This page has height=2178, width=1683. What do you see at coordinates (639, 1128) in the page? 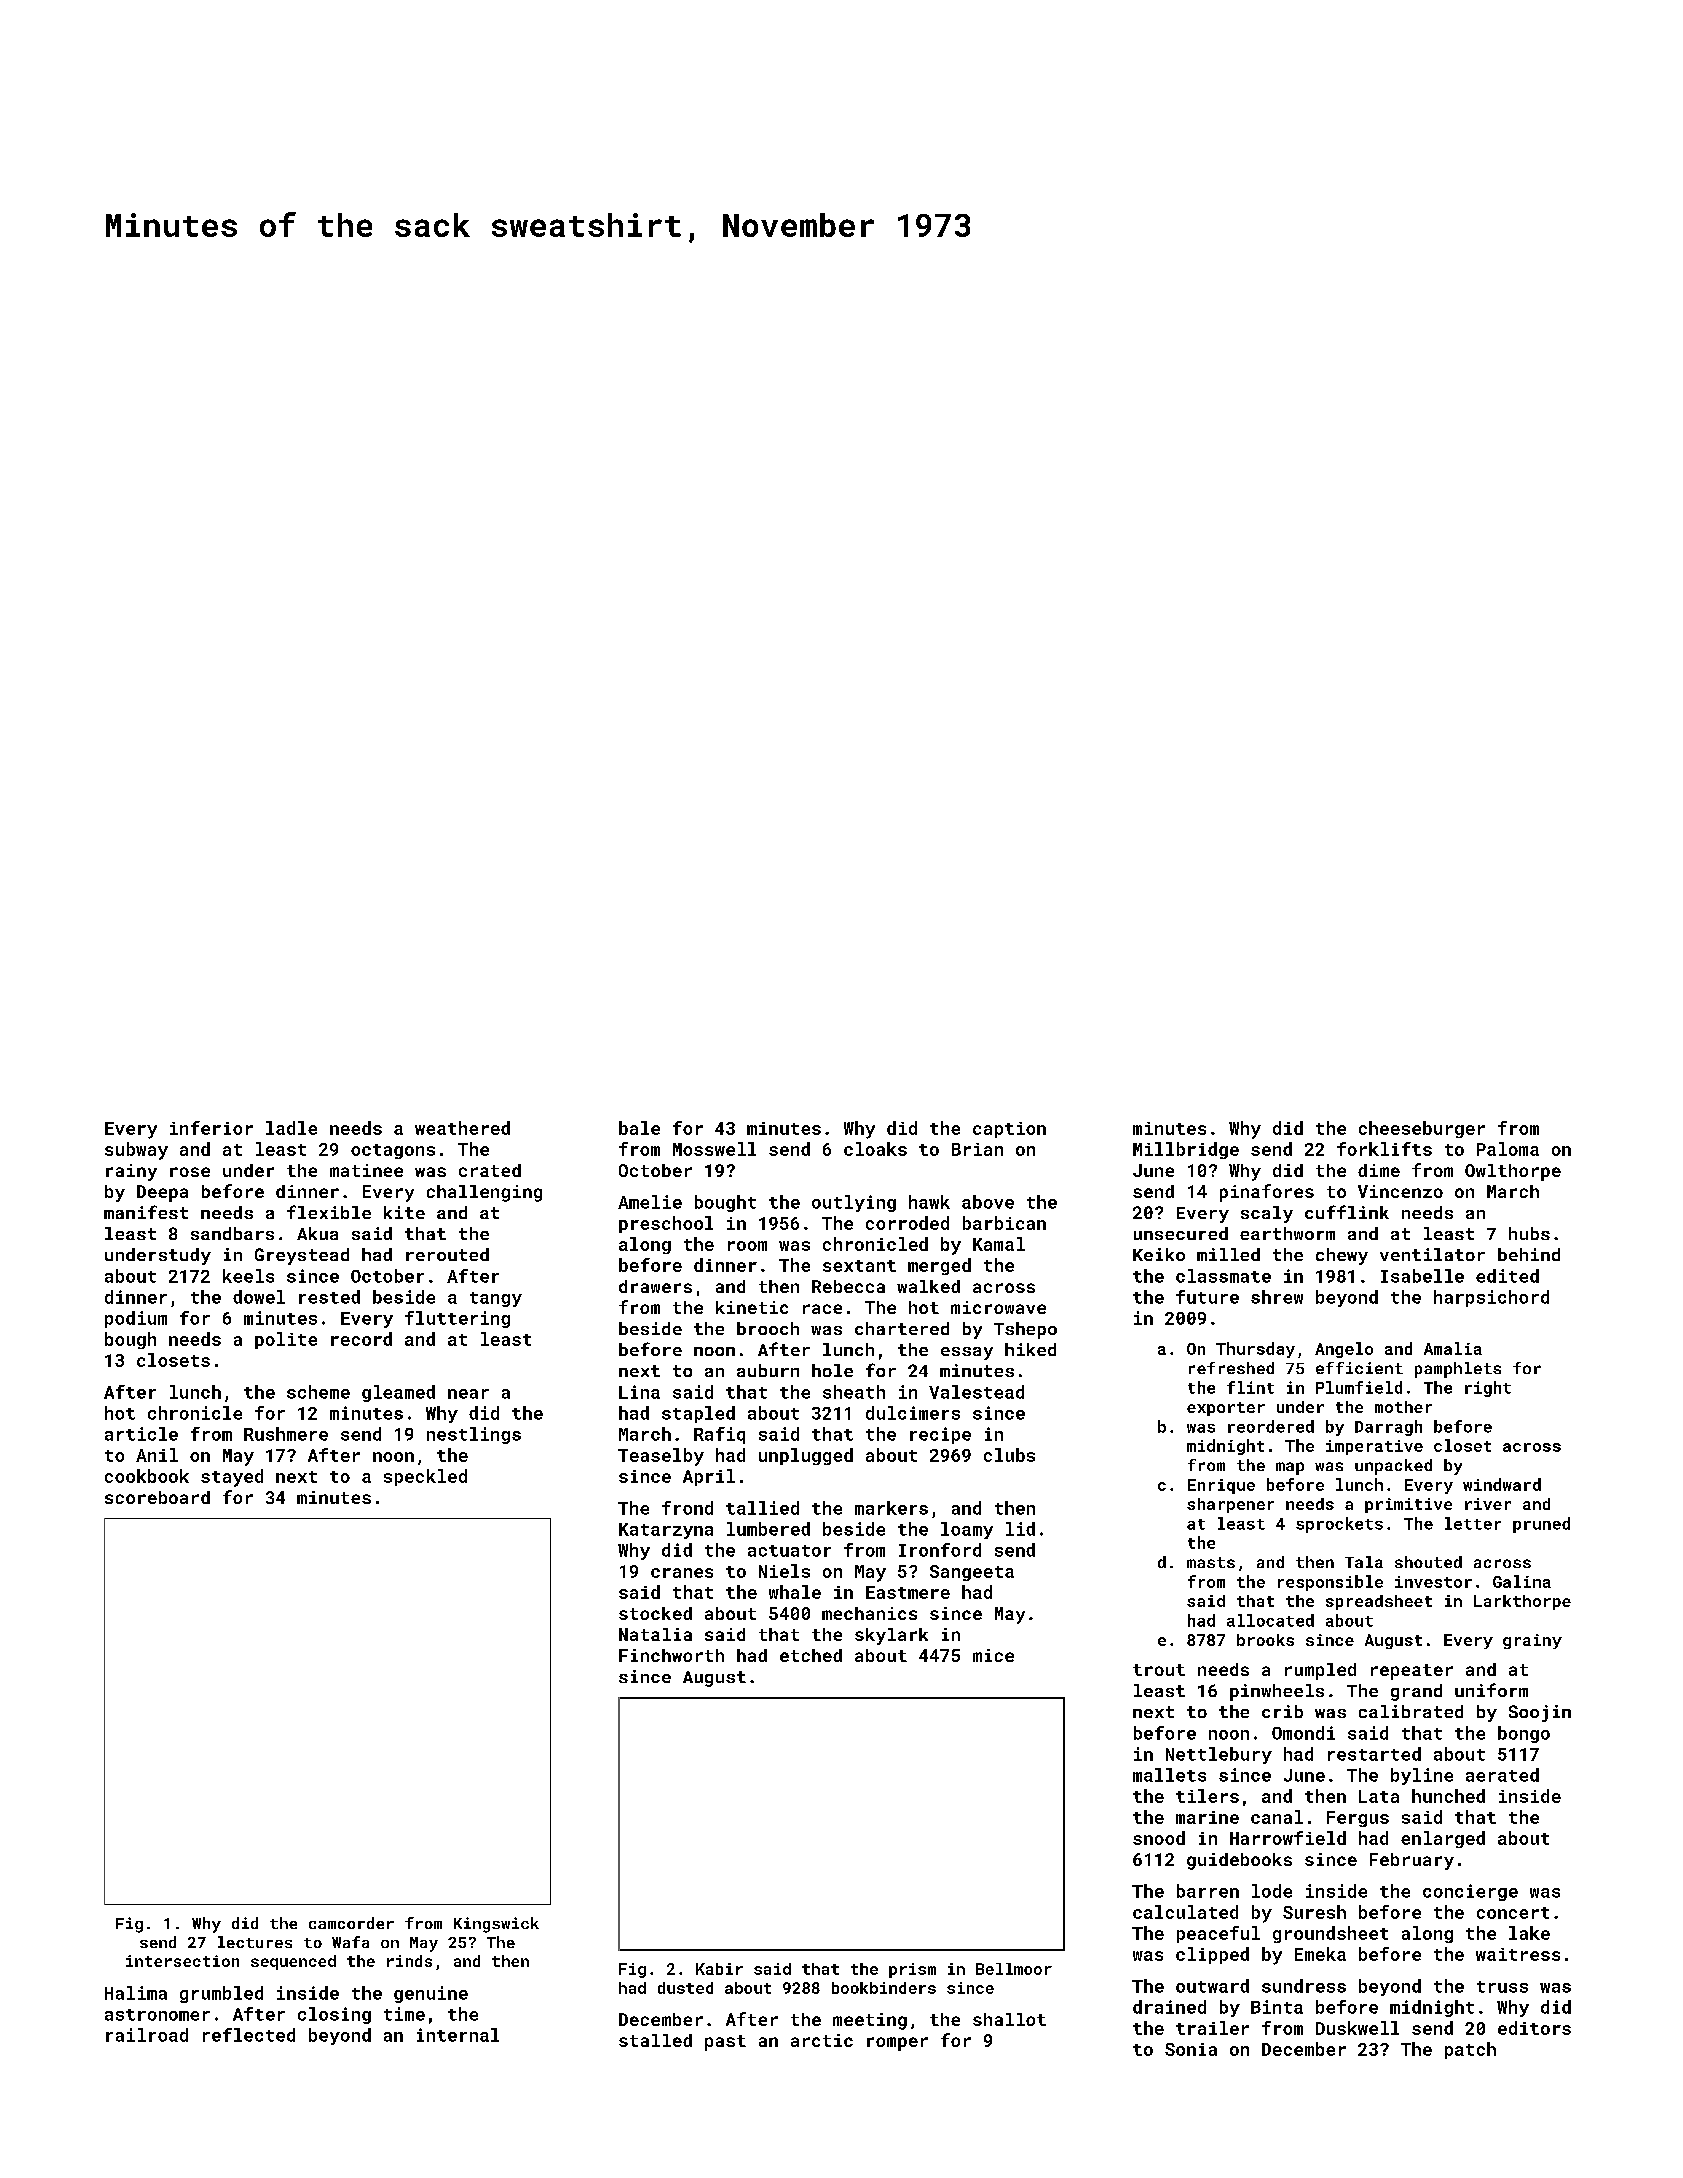
I see `bale` at bounding box center [639, 1128].
